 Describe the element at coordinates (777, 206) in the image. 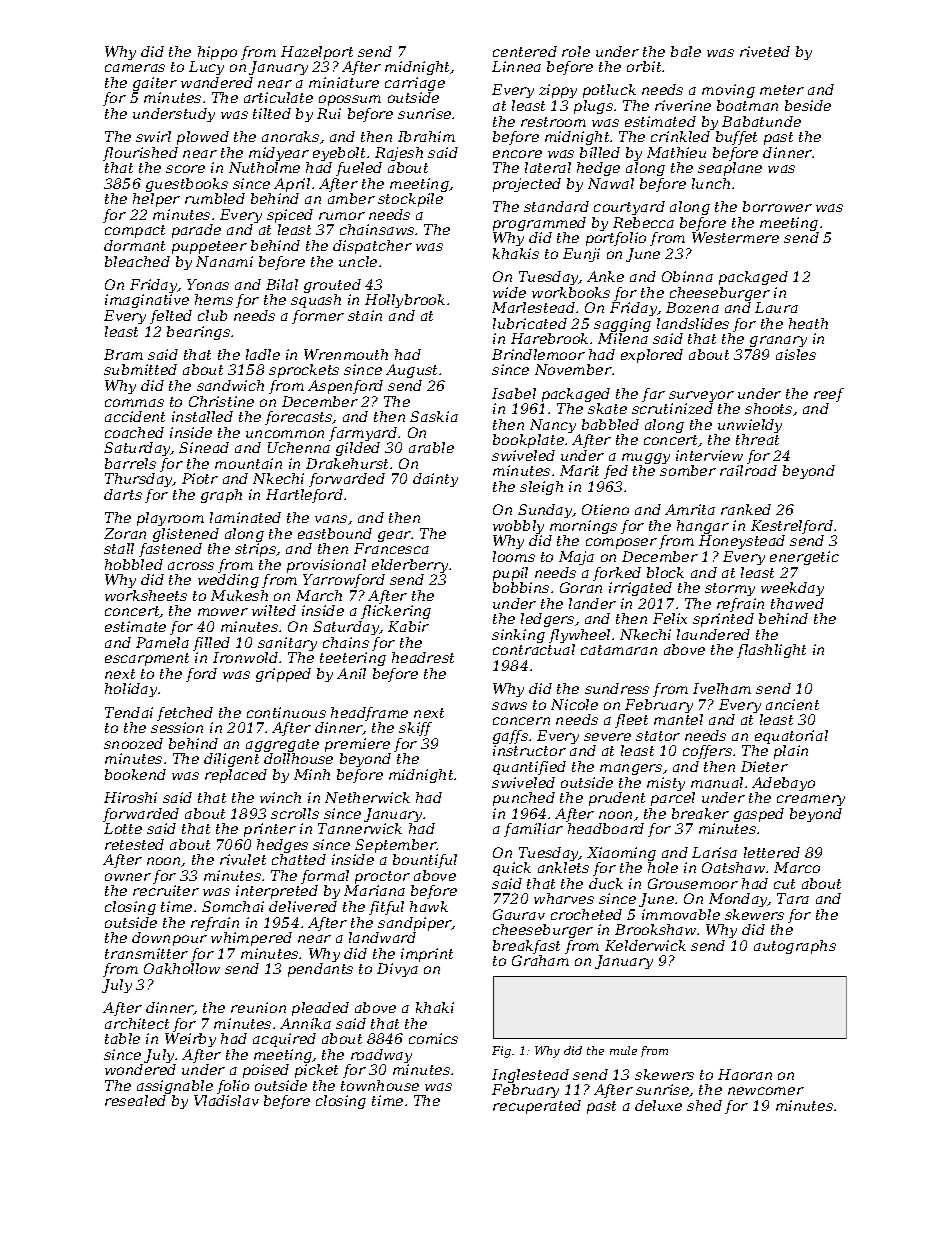

I see `borrower` at that location.
